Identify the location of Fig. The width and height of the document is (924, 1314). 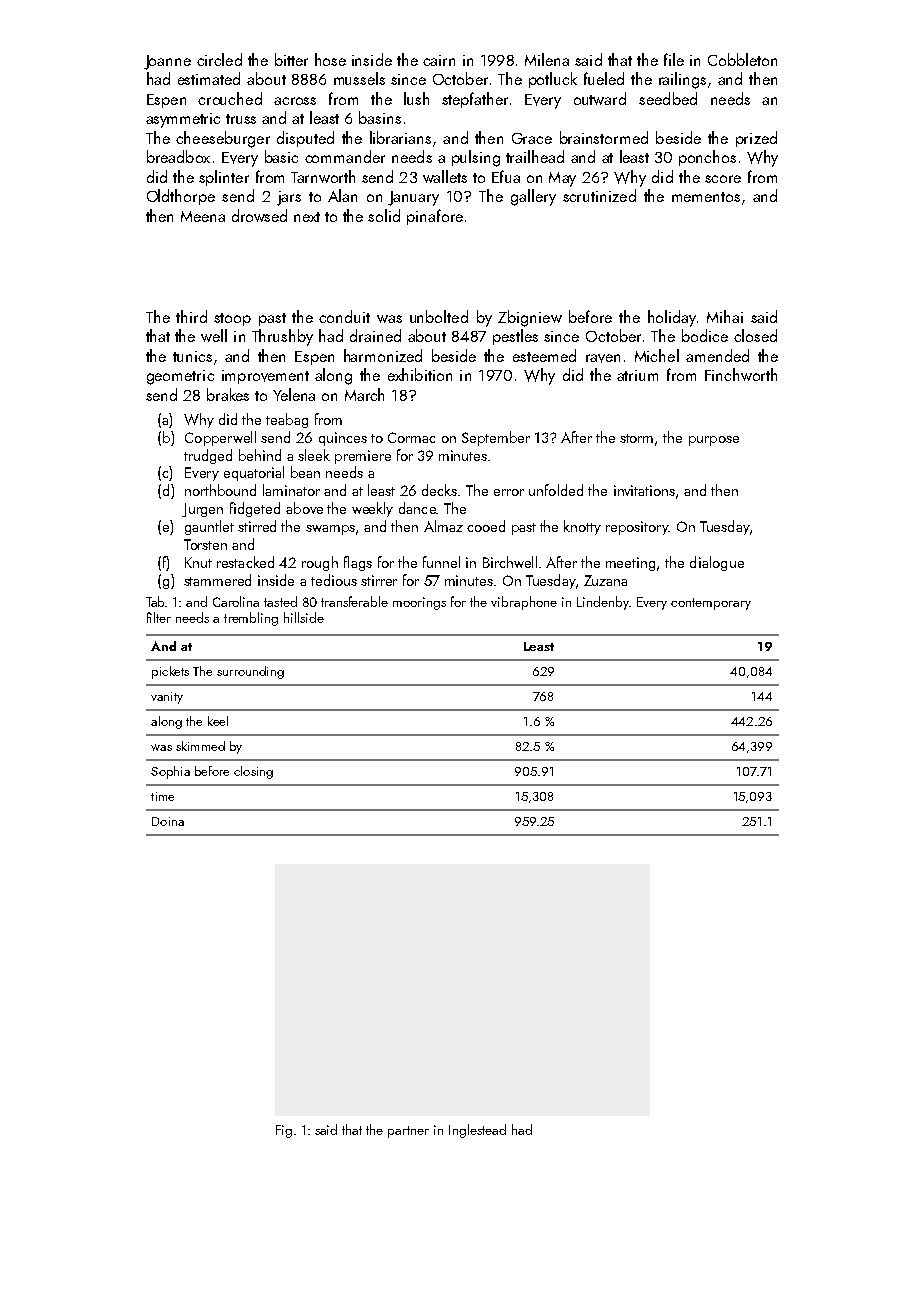
(284, 1131).
